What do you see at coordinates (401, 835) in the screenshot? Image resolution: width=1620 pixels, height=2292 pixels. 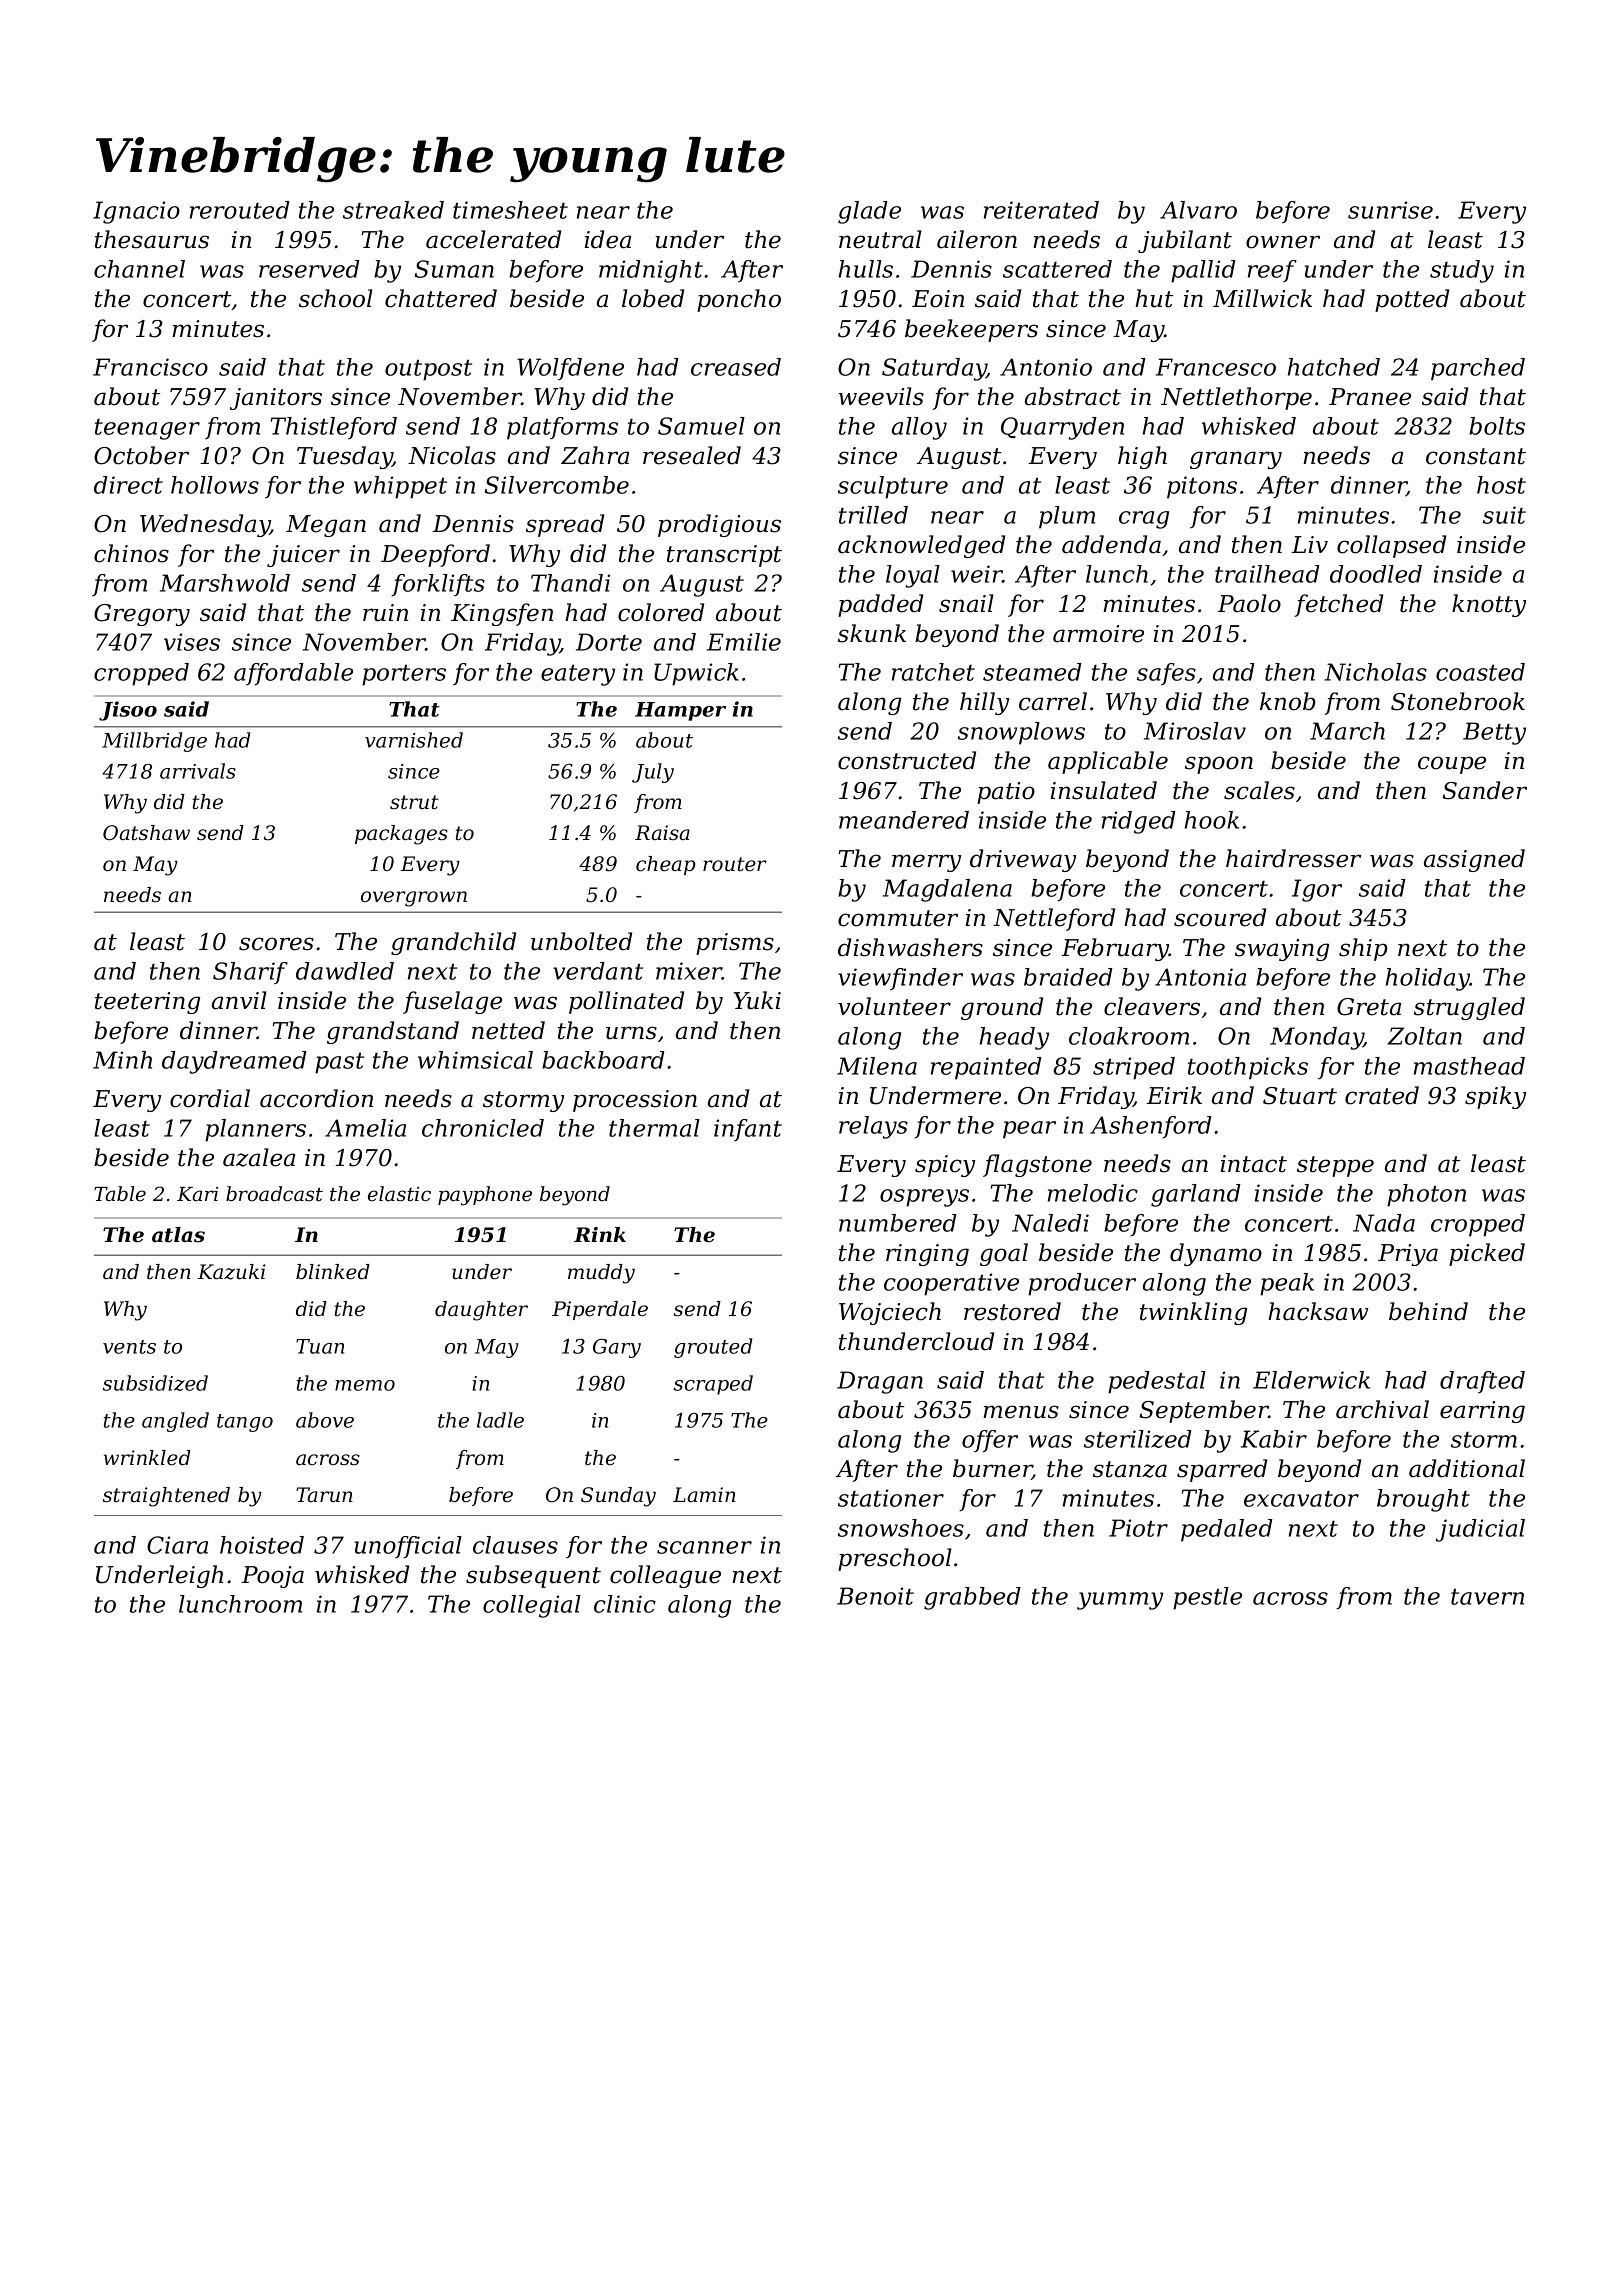 I see `packages` at bounding box center [401, 835].
